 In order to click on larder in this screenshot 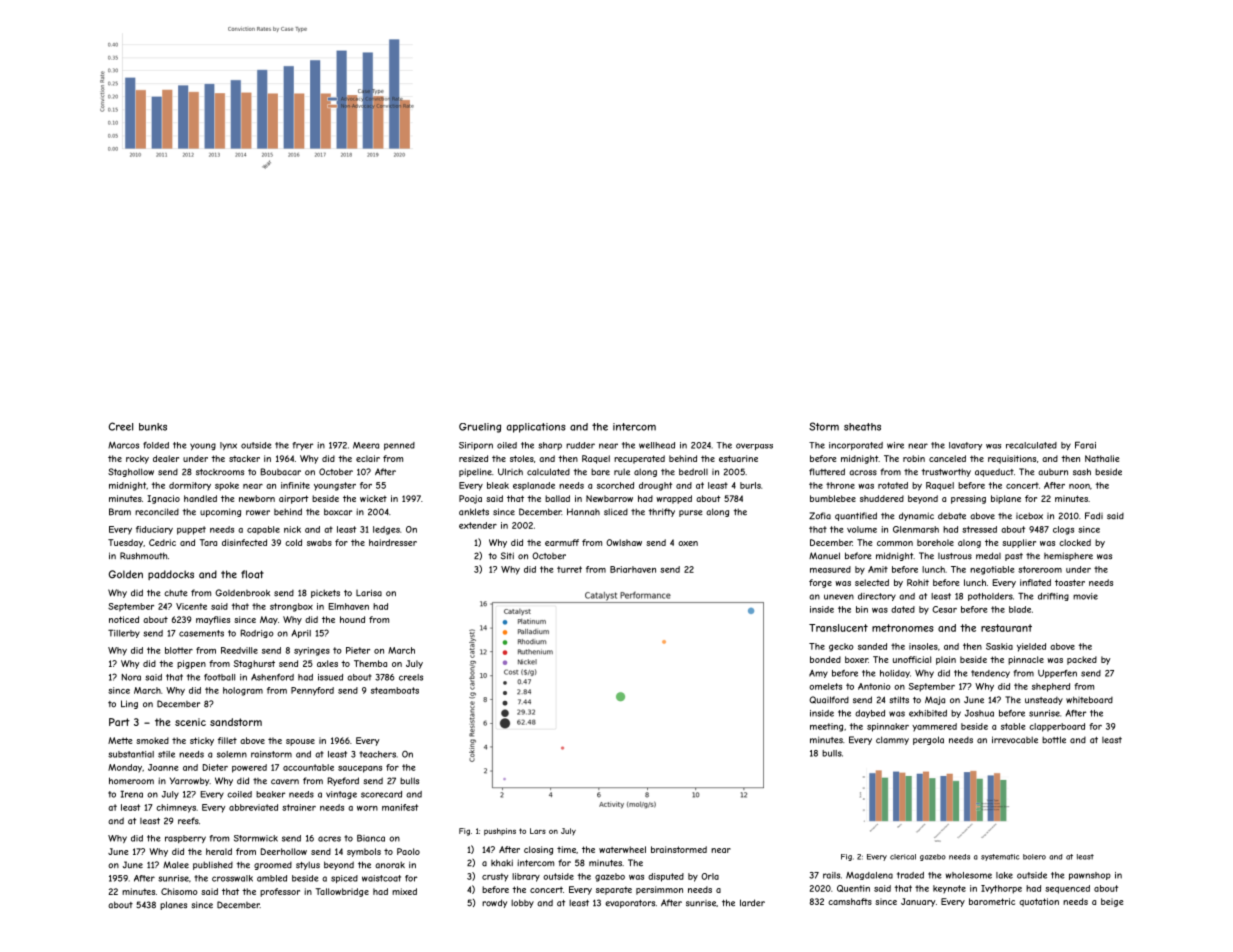, I will do `click(752, 903)`.
